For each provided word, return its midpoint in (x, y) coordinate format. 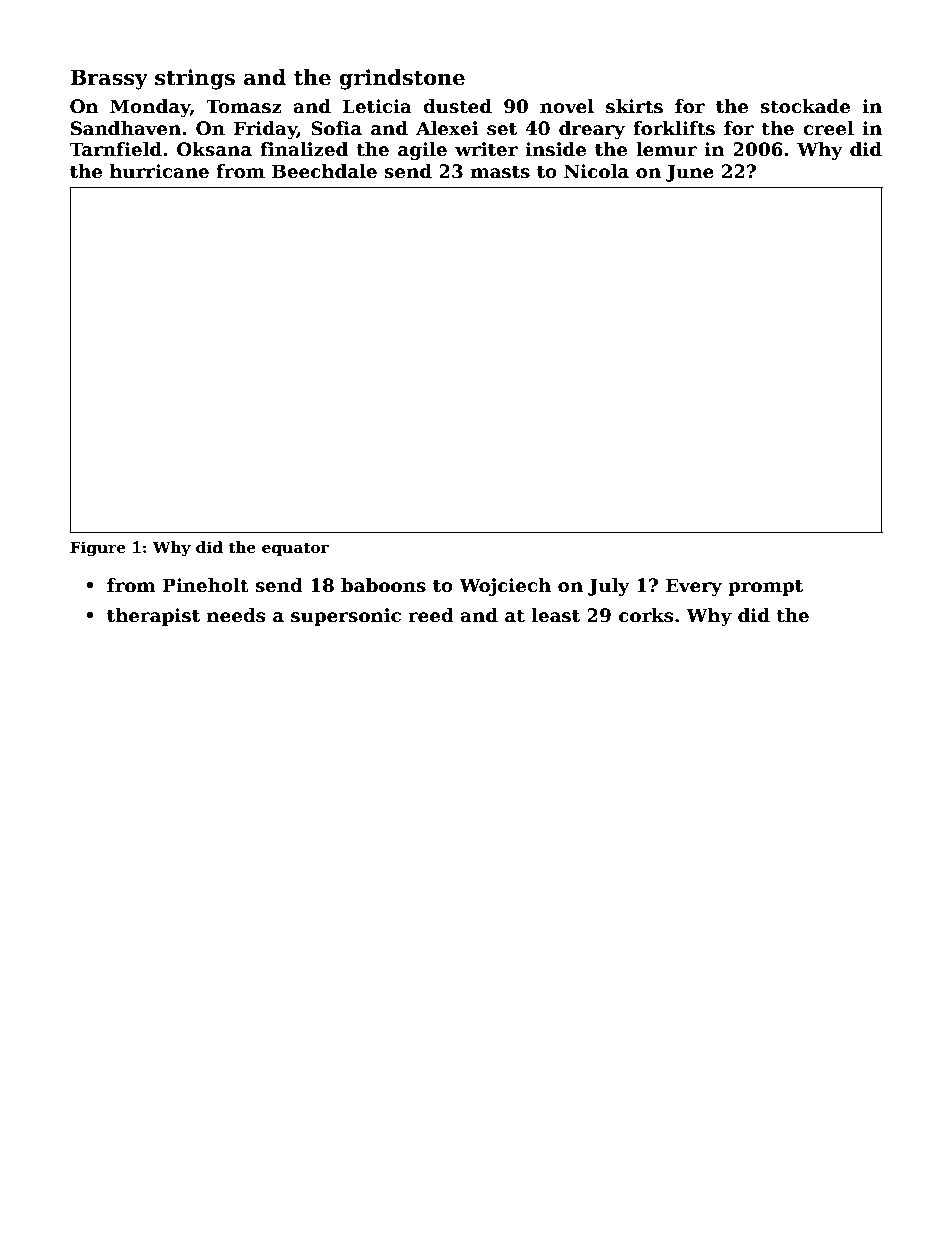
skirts (634, 106)
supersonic (346, 617)
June (690, 173)
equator (295, 549)
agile (422, 151)
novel (567, 106)
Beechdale (324, 171)
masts (500, 172)
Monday (150, 108)
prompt (765, 587)
